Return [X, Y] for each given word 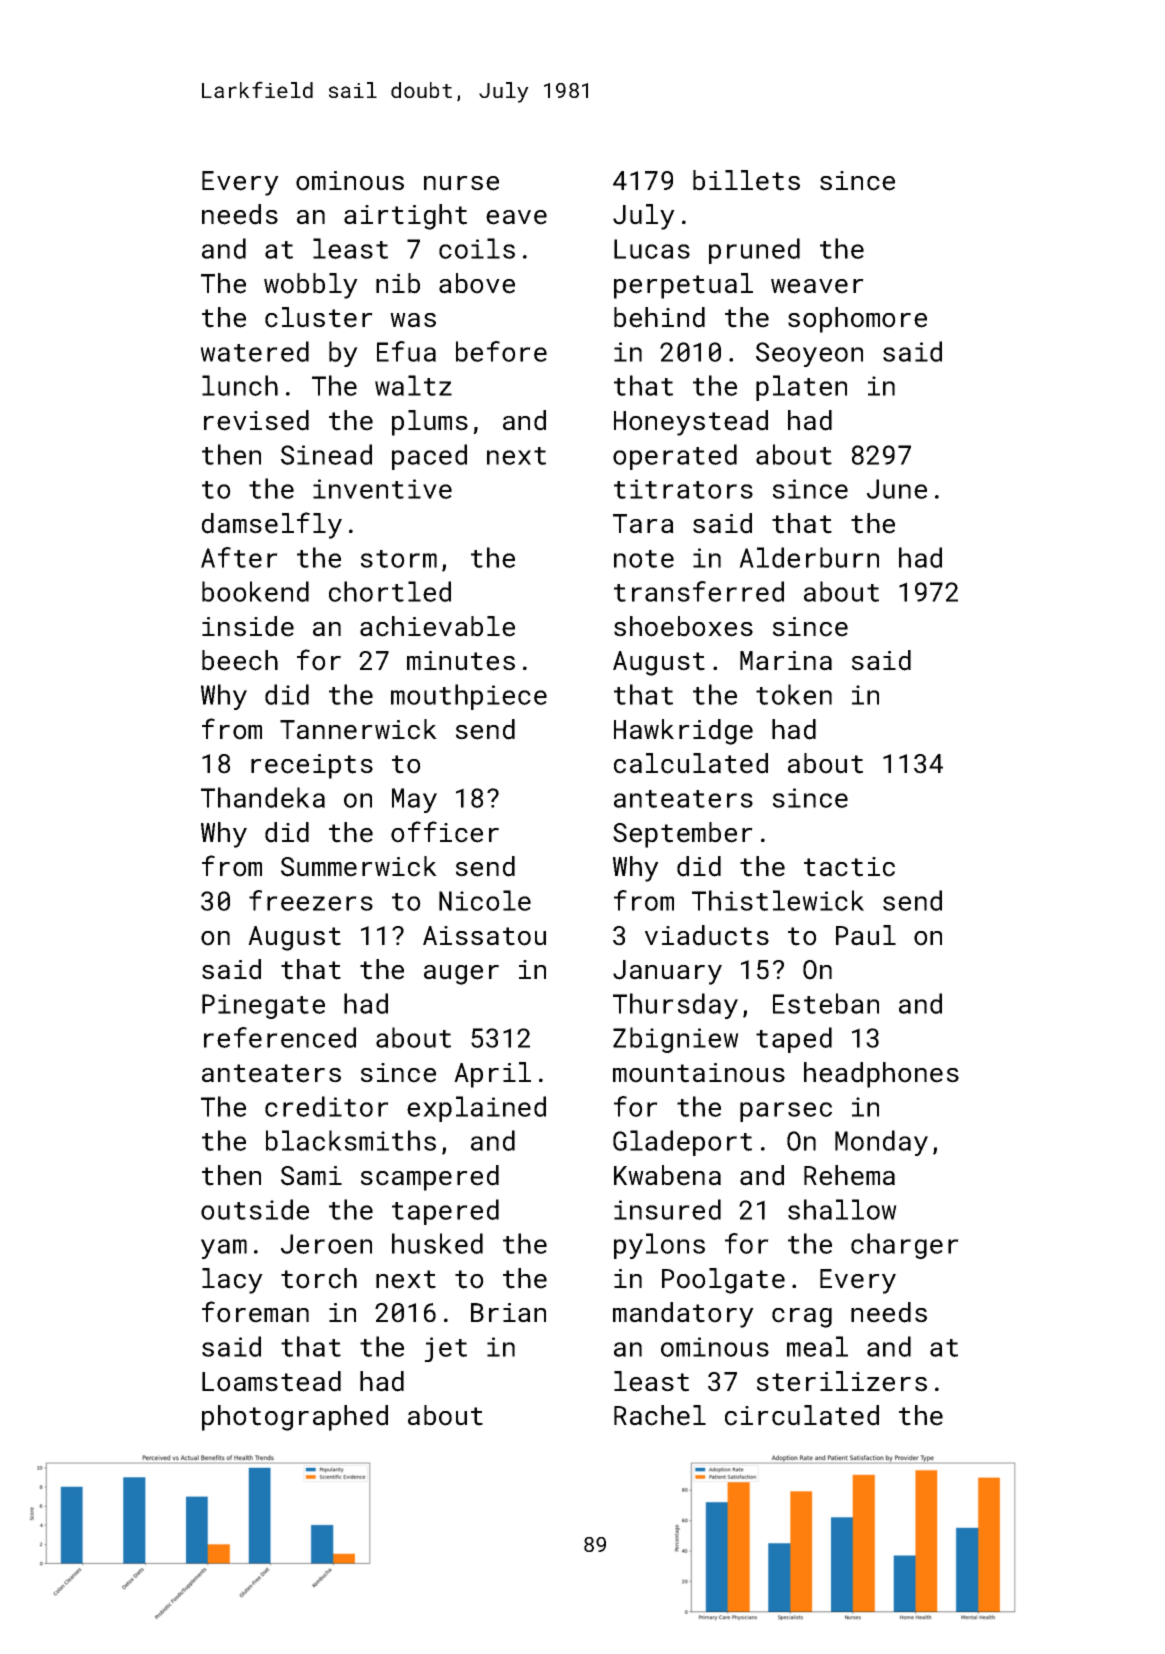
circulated [802, 1415]
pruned [754, 251]
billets [746, 180]
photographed [295, 1418]
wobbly [311, 286]
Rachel [660, 1415]
